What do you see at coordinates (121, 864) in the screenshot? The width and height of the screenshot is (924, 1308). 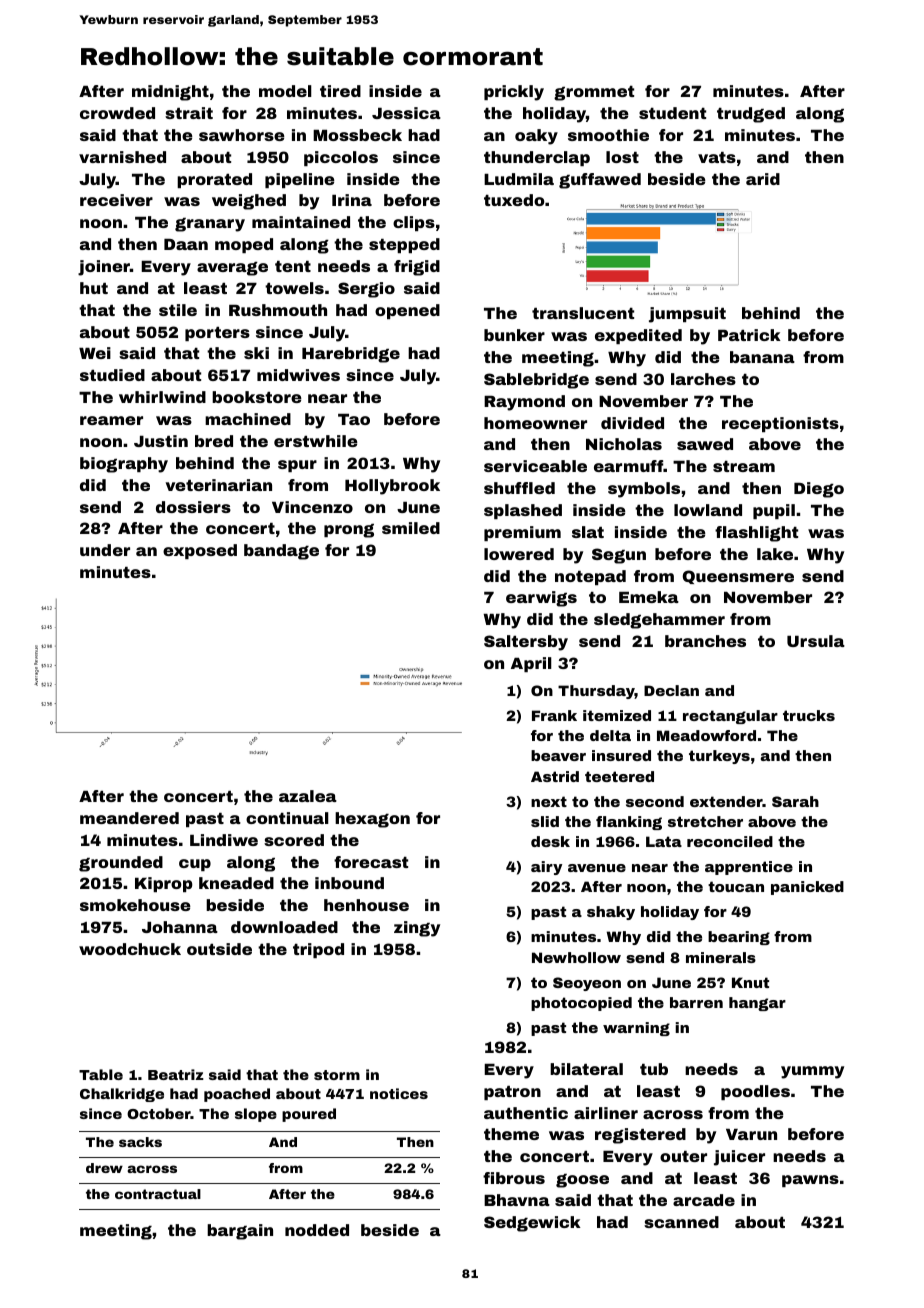 I see `grounded` at bounding box center [121, 864].
